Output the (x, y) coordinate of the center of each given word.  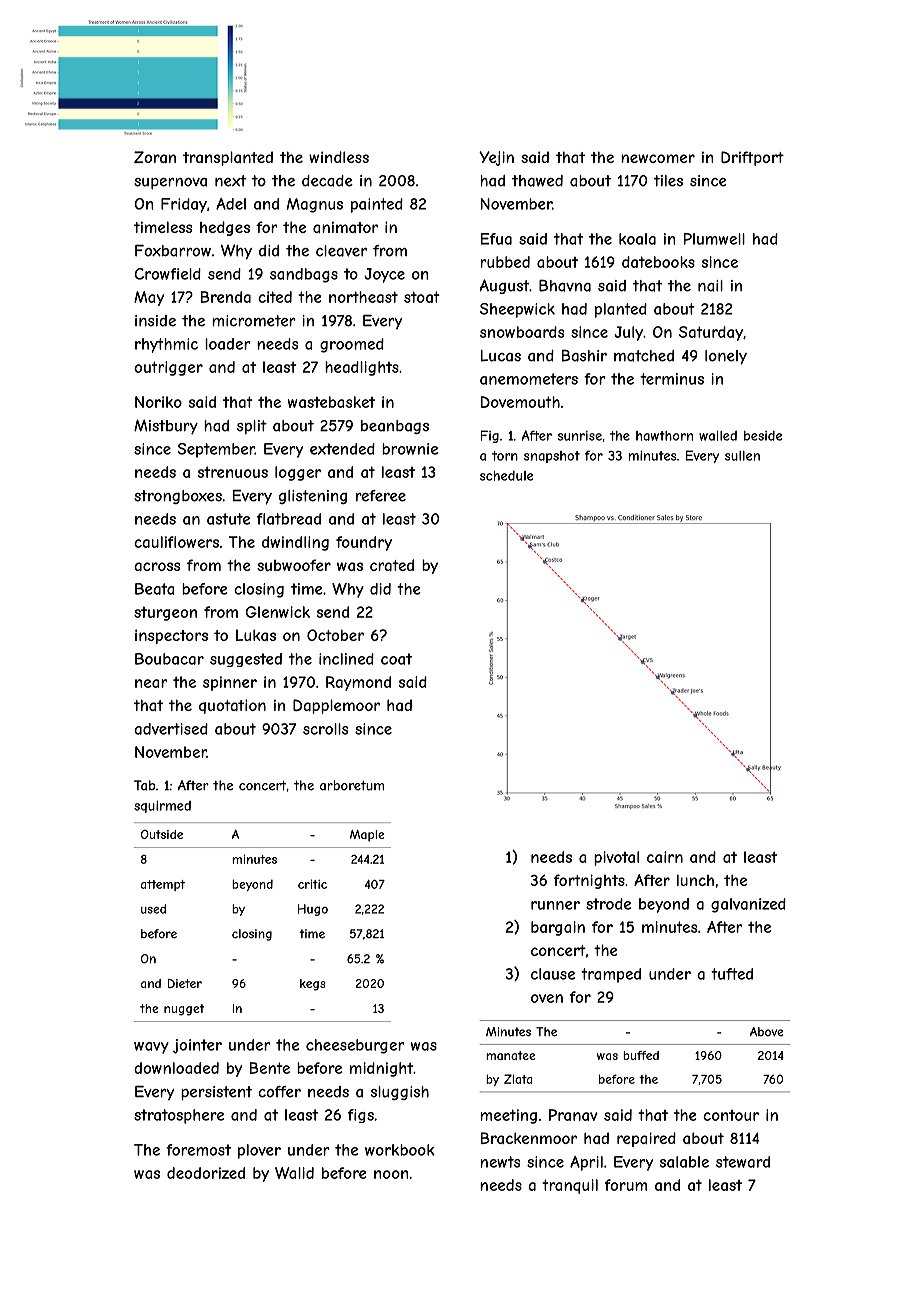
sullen (742, 456)
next (230, 181)
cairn (665, 857)
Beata (155, 589)
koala (637, 239)
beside (763, 436)
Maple (367, 836)
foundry (364, 543)
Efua (496, 239)
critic (312, 884)
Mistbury (166, 427)
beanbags (395, 427)
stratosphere (179, 1116)
